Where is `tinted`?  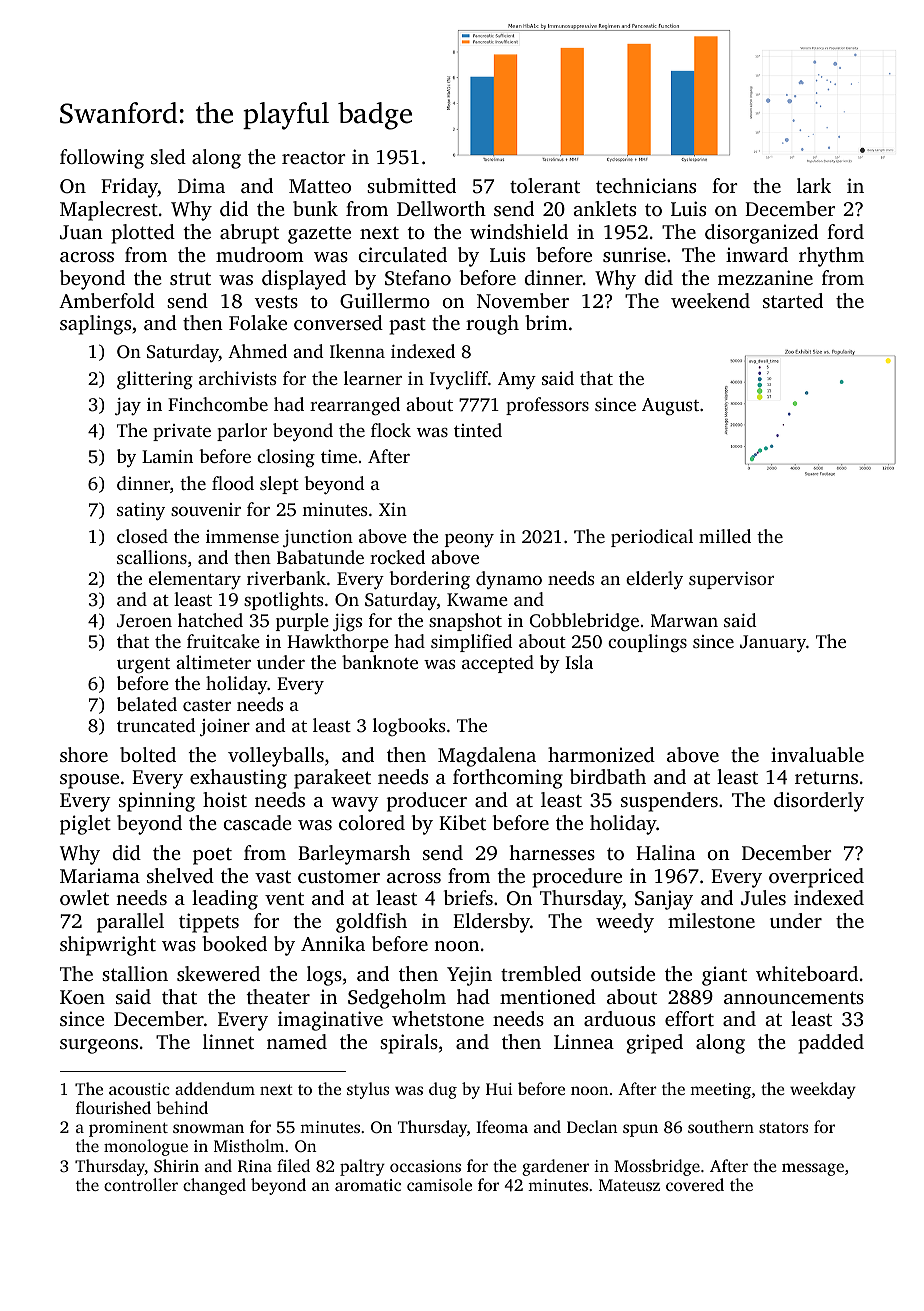 tinted is located at coordinates (478, 430).
